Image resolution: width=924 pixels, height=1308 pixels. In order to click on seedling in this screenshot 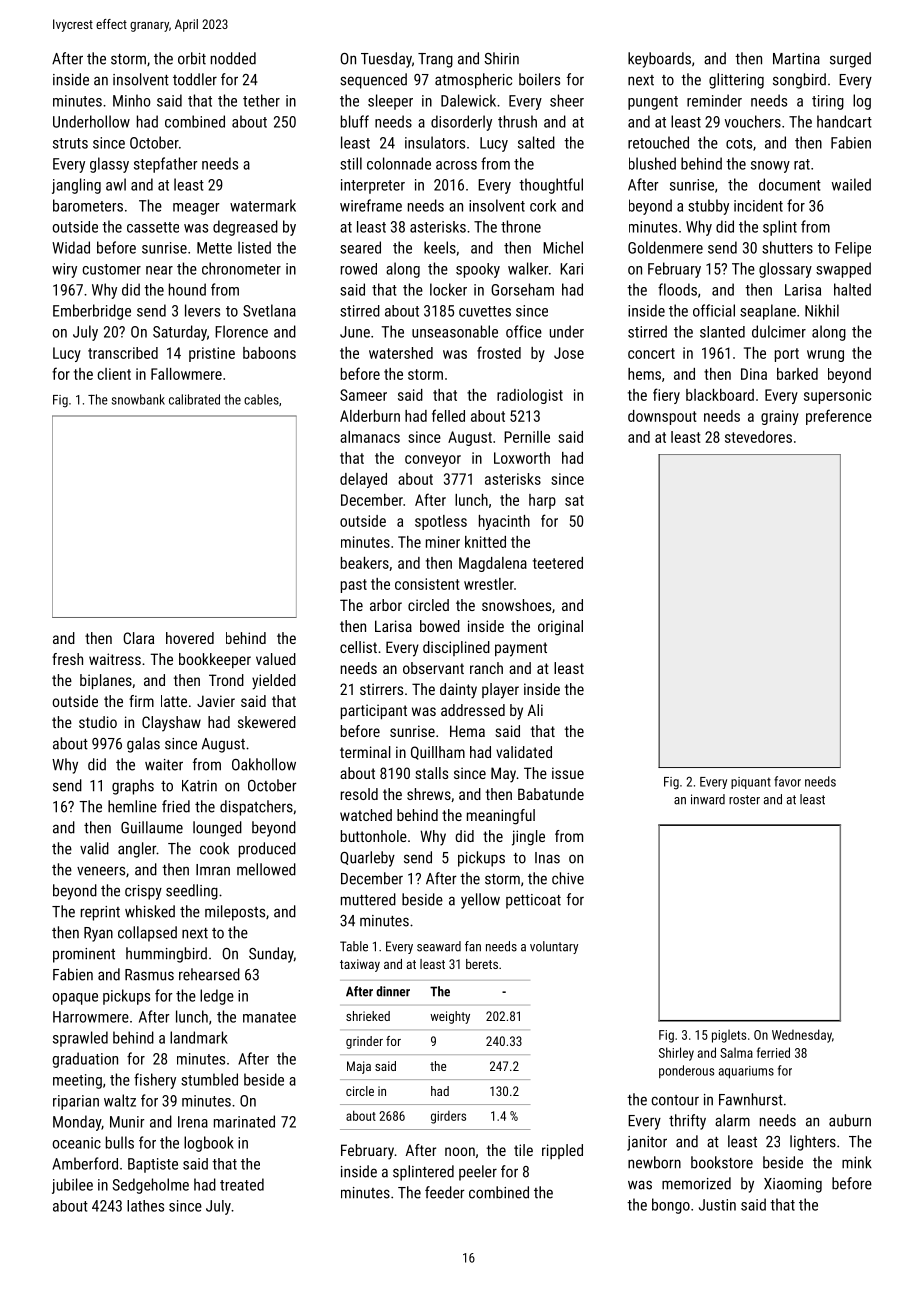, I will do `click(192, 892)`.
